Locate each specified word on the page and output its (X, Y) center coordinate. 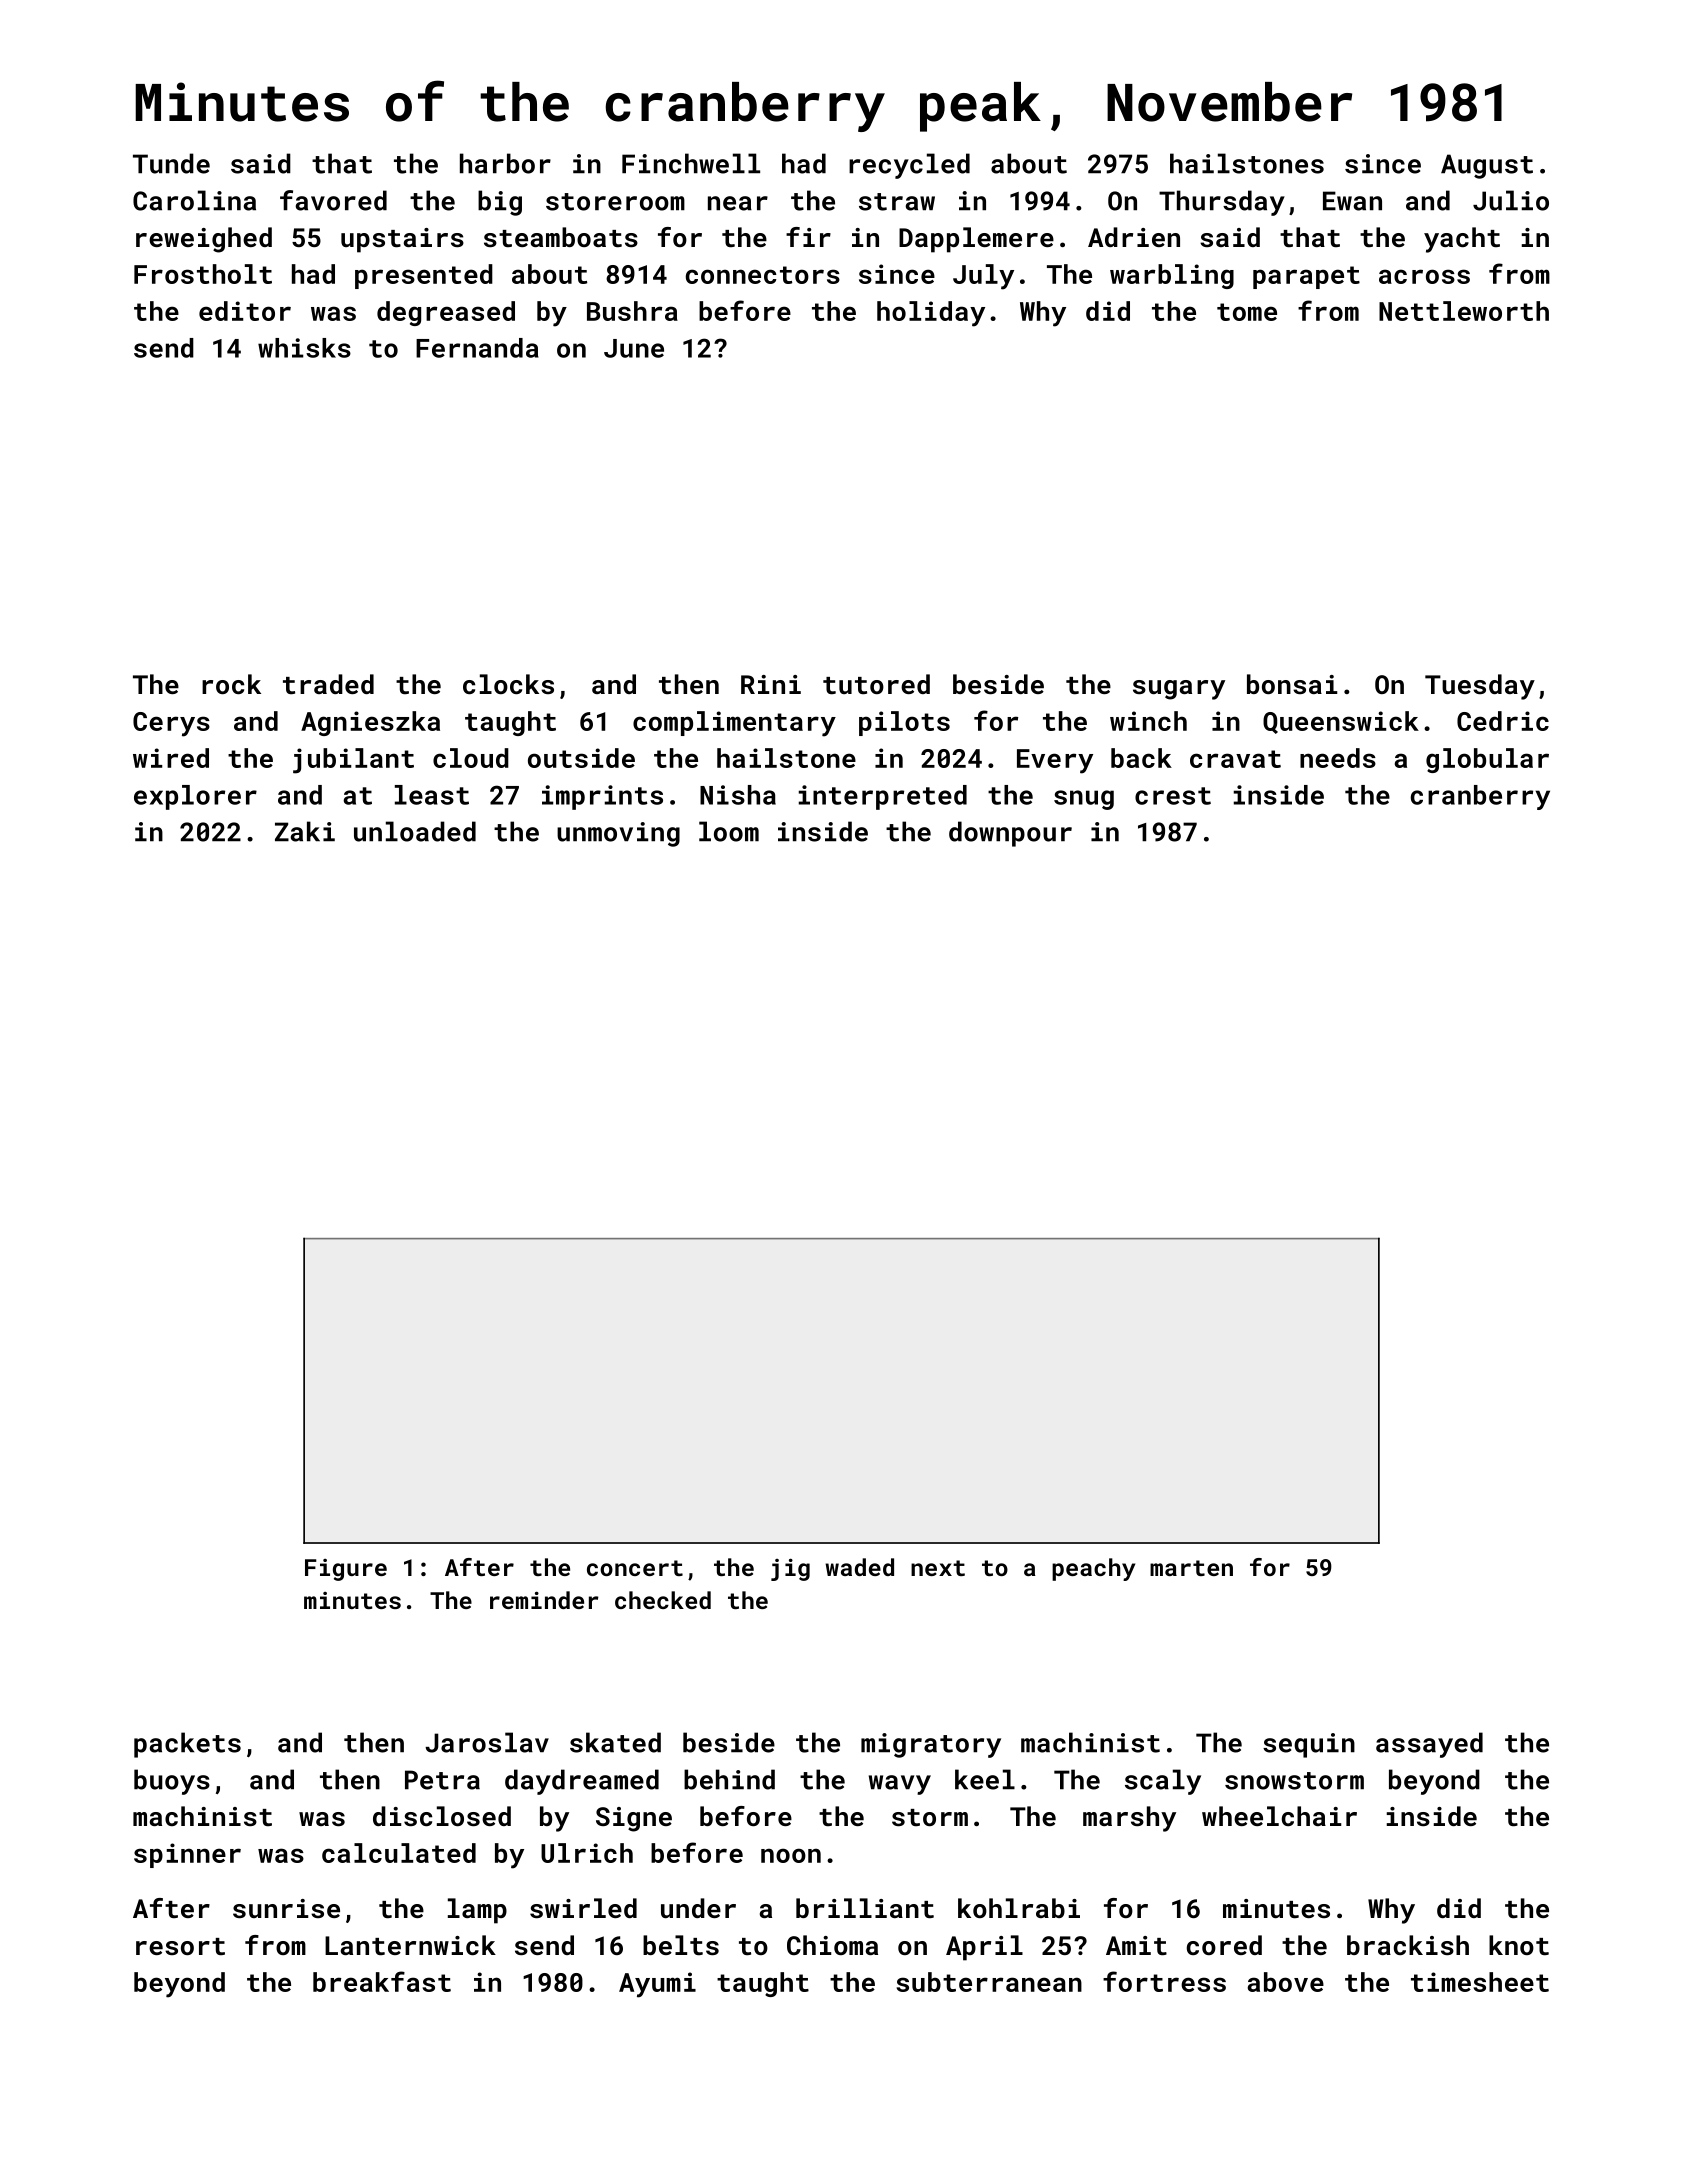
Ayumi (657, 1985)
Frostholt (203, 274)
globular (1487, 760)
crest (1173, 796)
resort (180, 1946)
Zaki (305, 831)
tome (1247, 312)
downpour (1010, 834)
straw (897, 202)
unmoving (618, 834)
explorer (195, 797)
